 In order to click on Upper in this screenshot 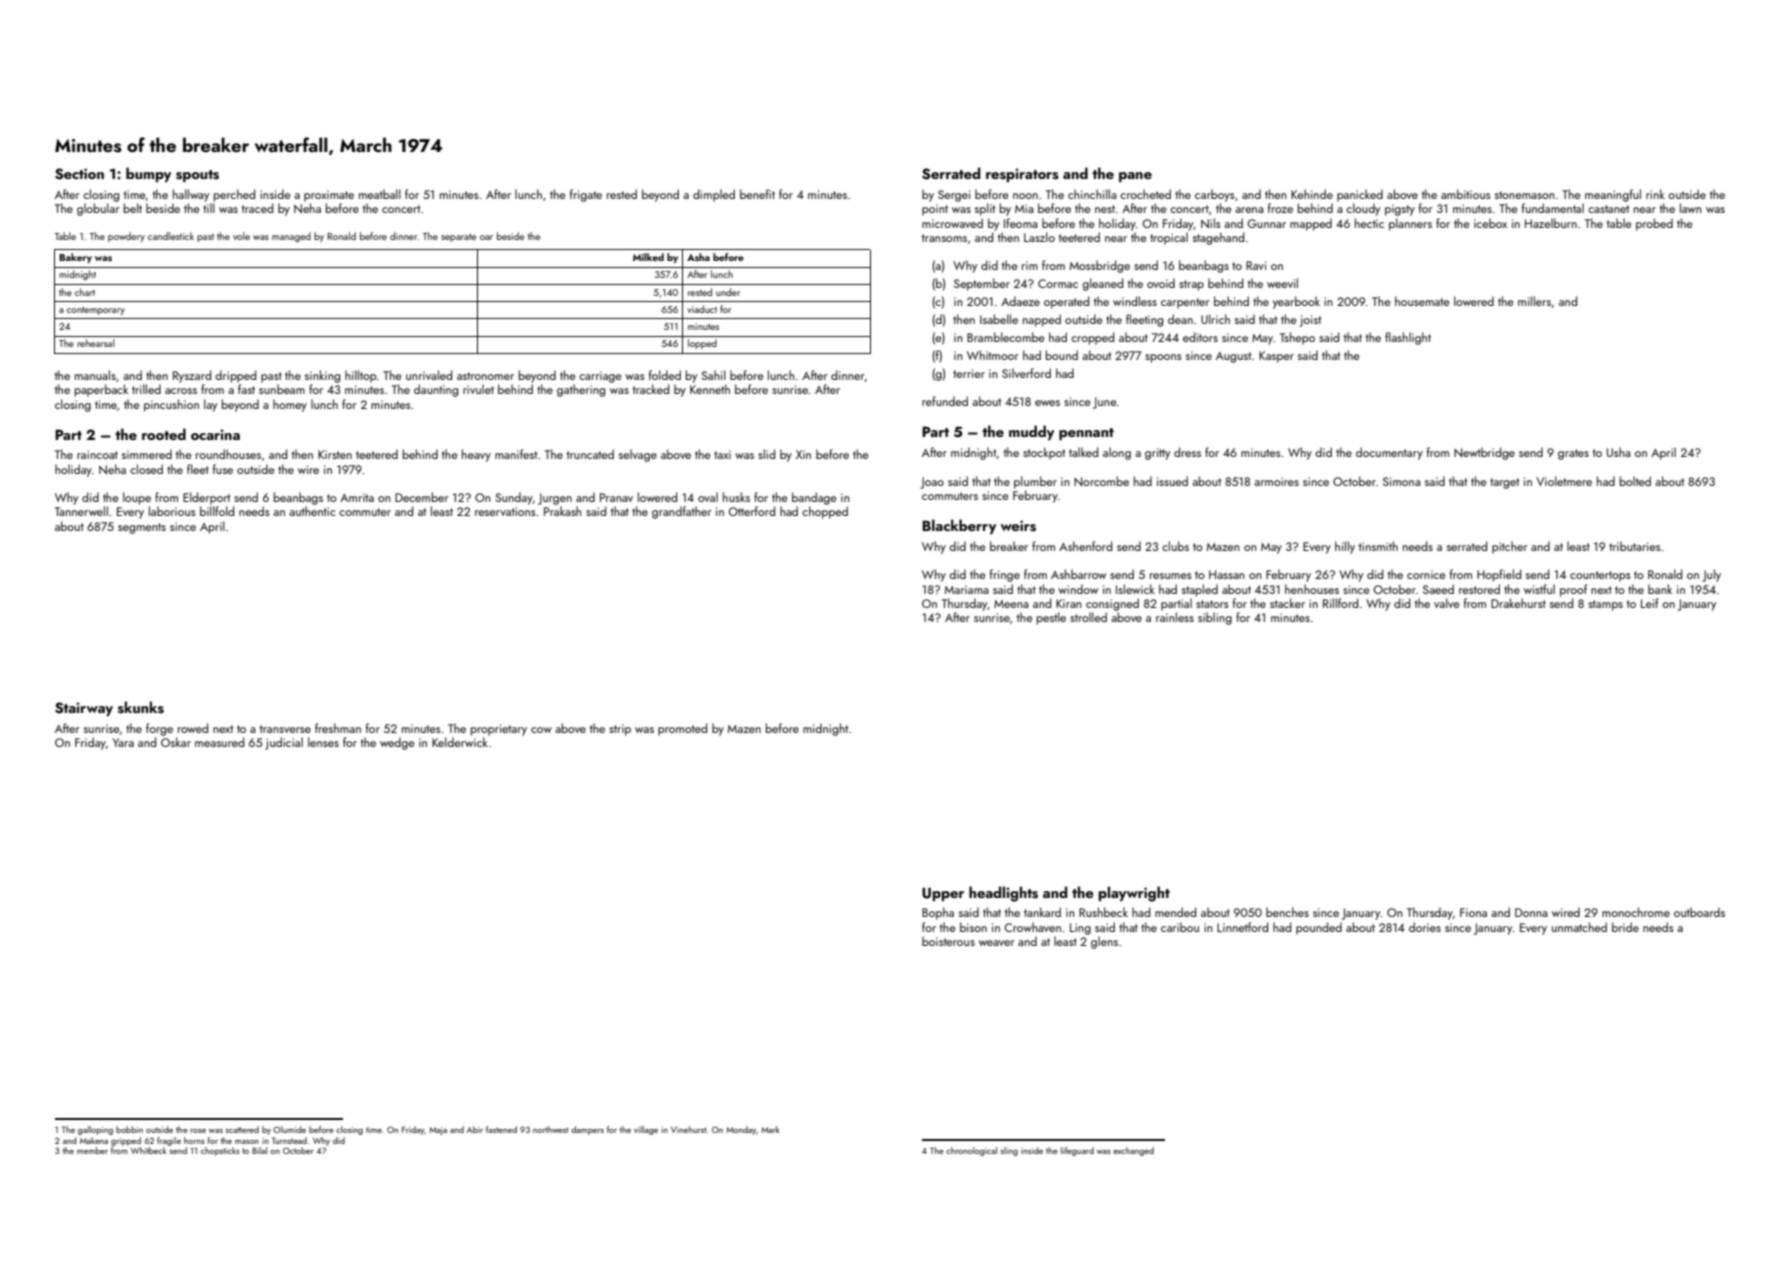, I will do `click(943, 894)`.
